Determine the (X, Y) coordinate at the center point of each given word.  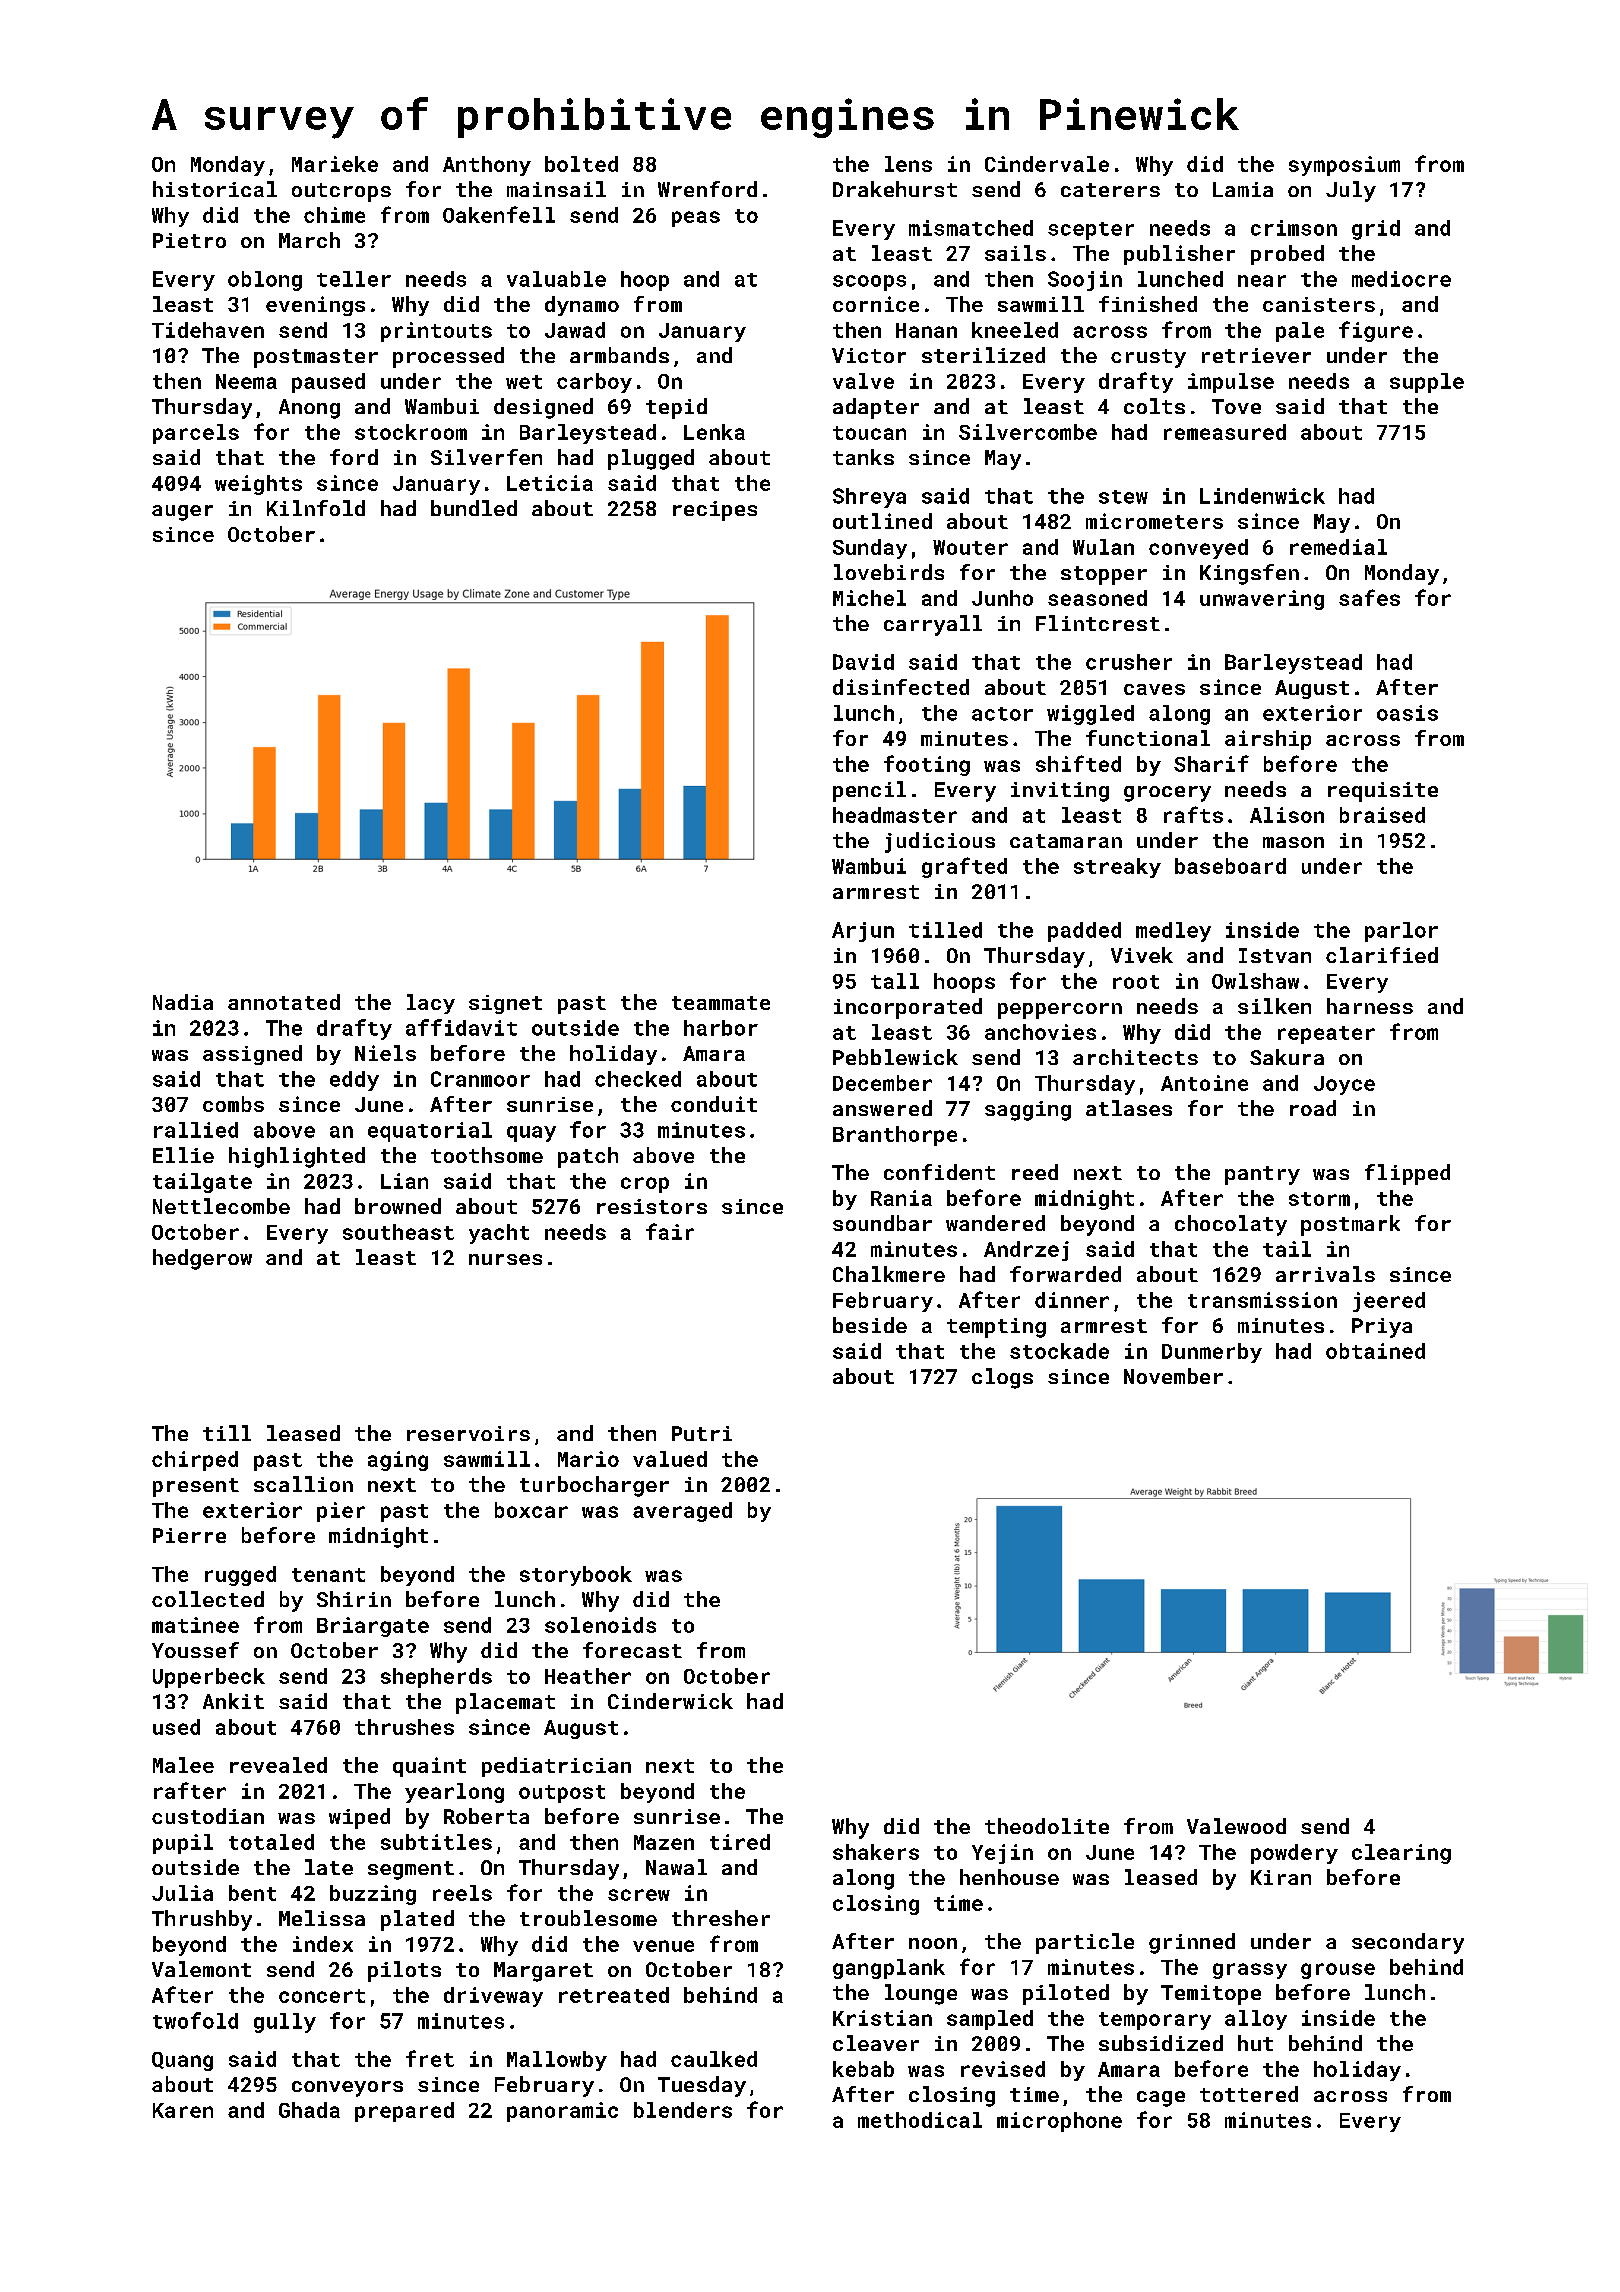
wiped (359, 1818)
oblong (265, 281)
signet (505, 1004)
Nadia (183, 1002)
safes (1369, 597)
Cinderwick (670, 1701)
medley (1173, 932)
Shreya (869, 498)
